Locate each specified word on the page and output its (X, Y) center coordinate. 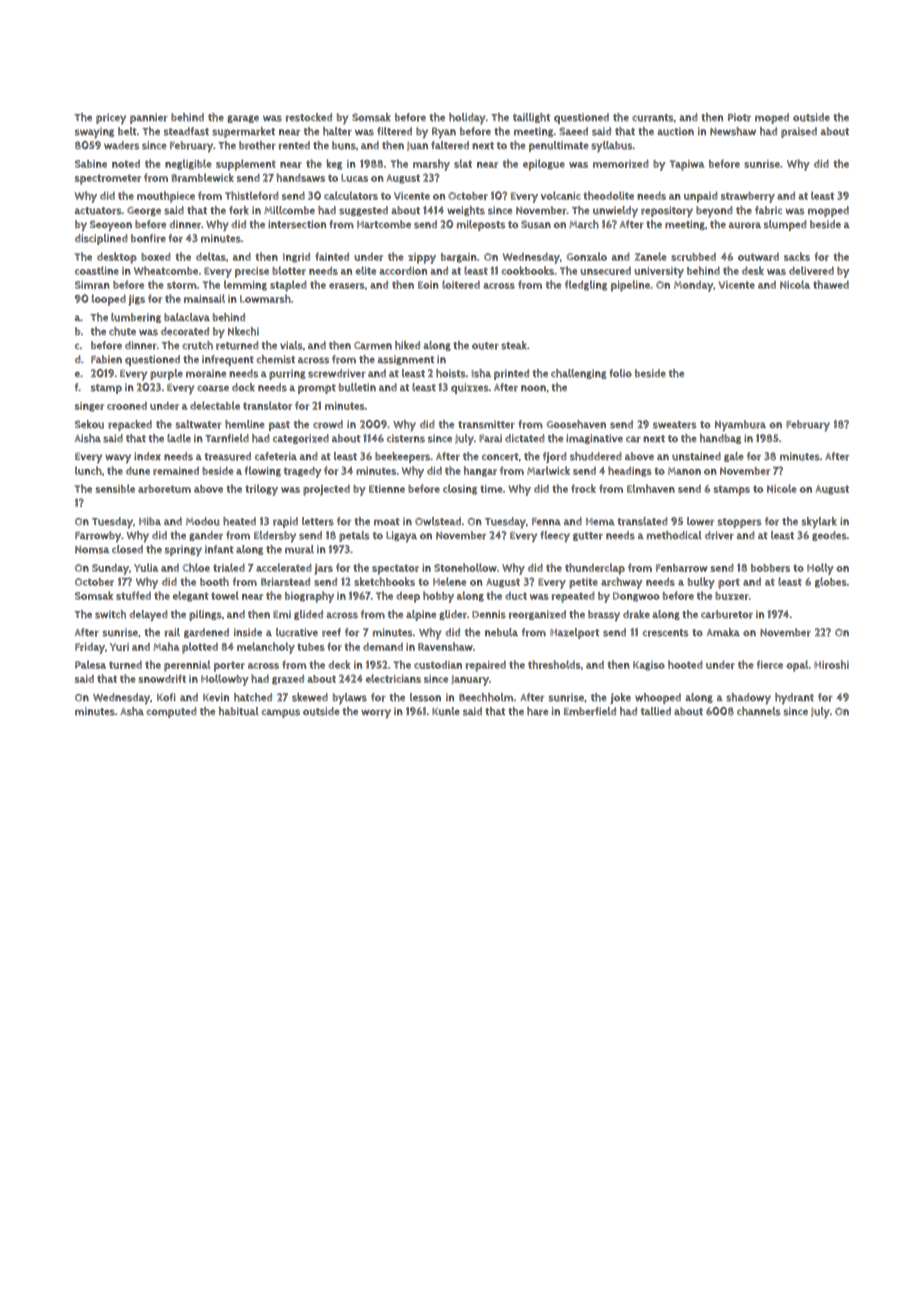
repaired (486, 666)
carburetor (727, 614)
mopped (828, 211)
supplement (246, 165)
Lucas (354, 178)
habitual (239, 711)
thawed (831, 284)
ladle (179, 438)
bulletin (357, 387)
